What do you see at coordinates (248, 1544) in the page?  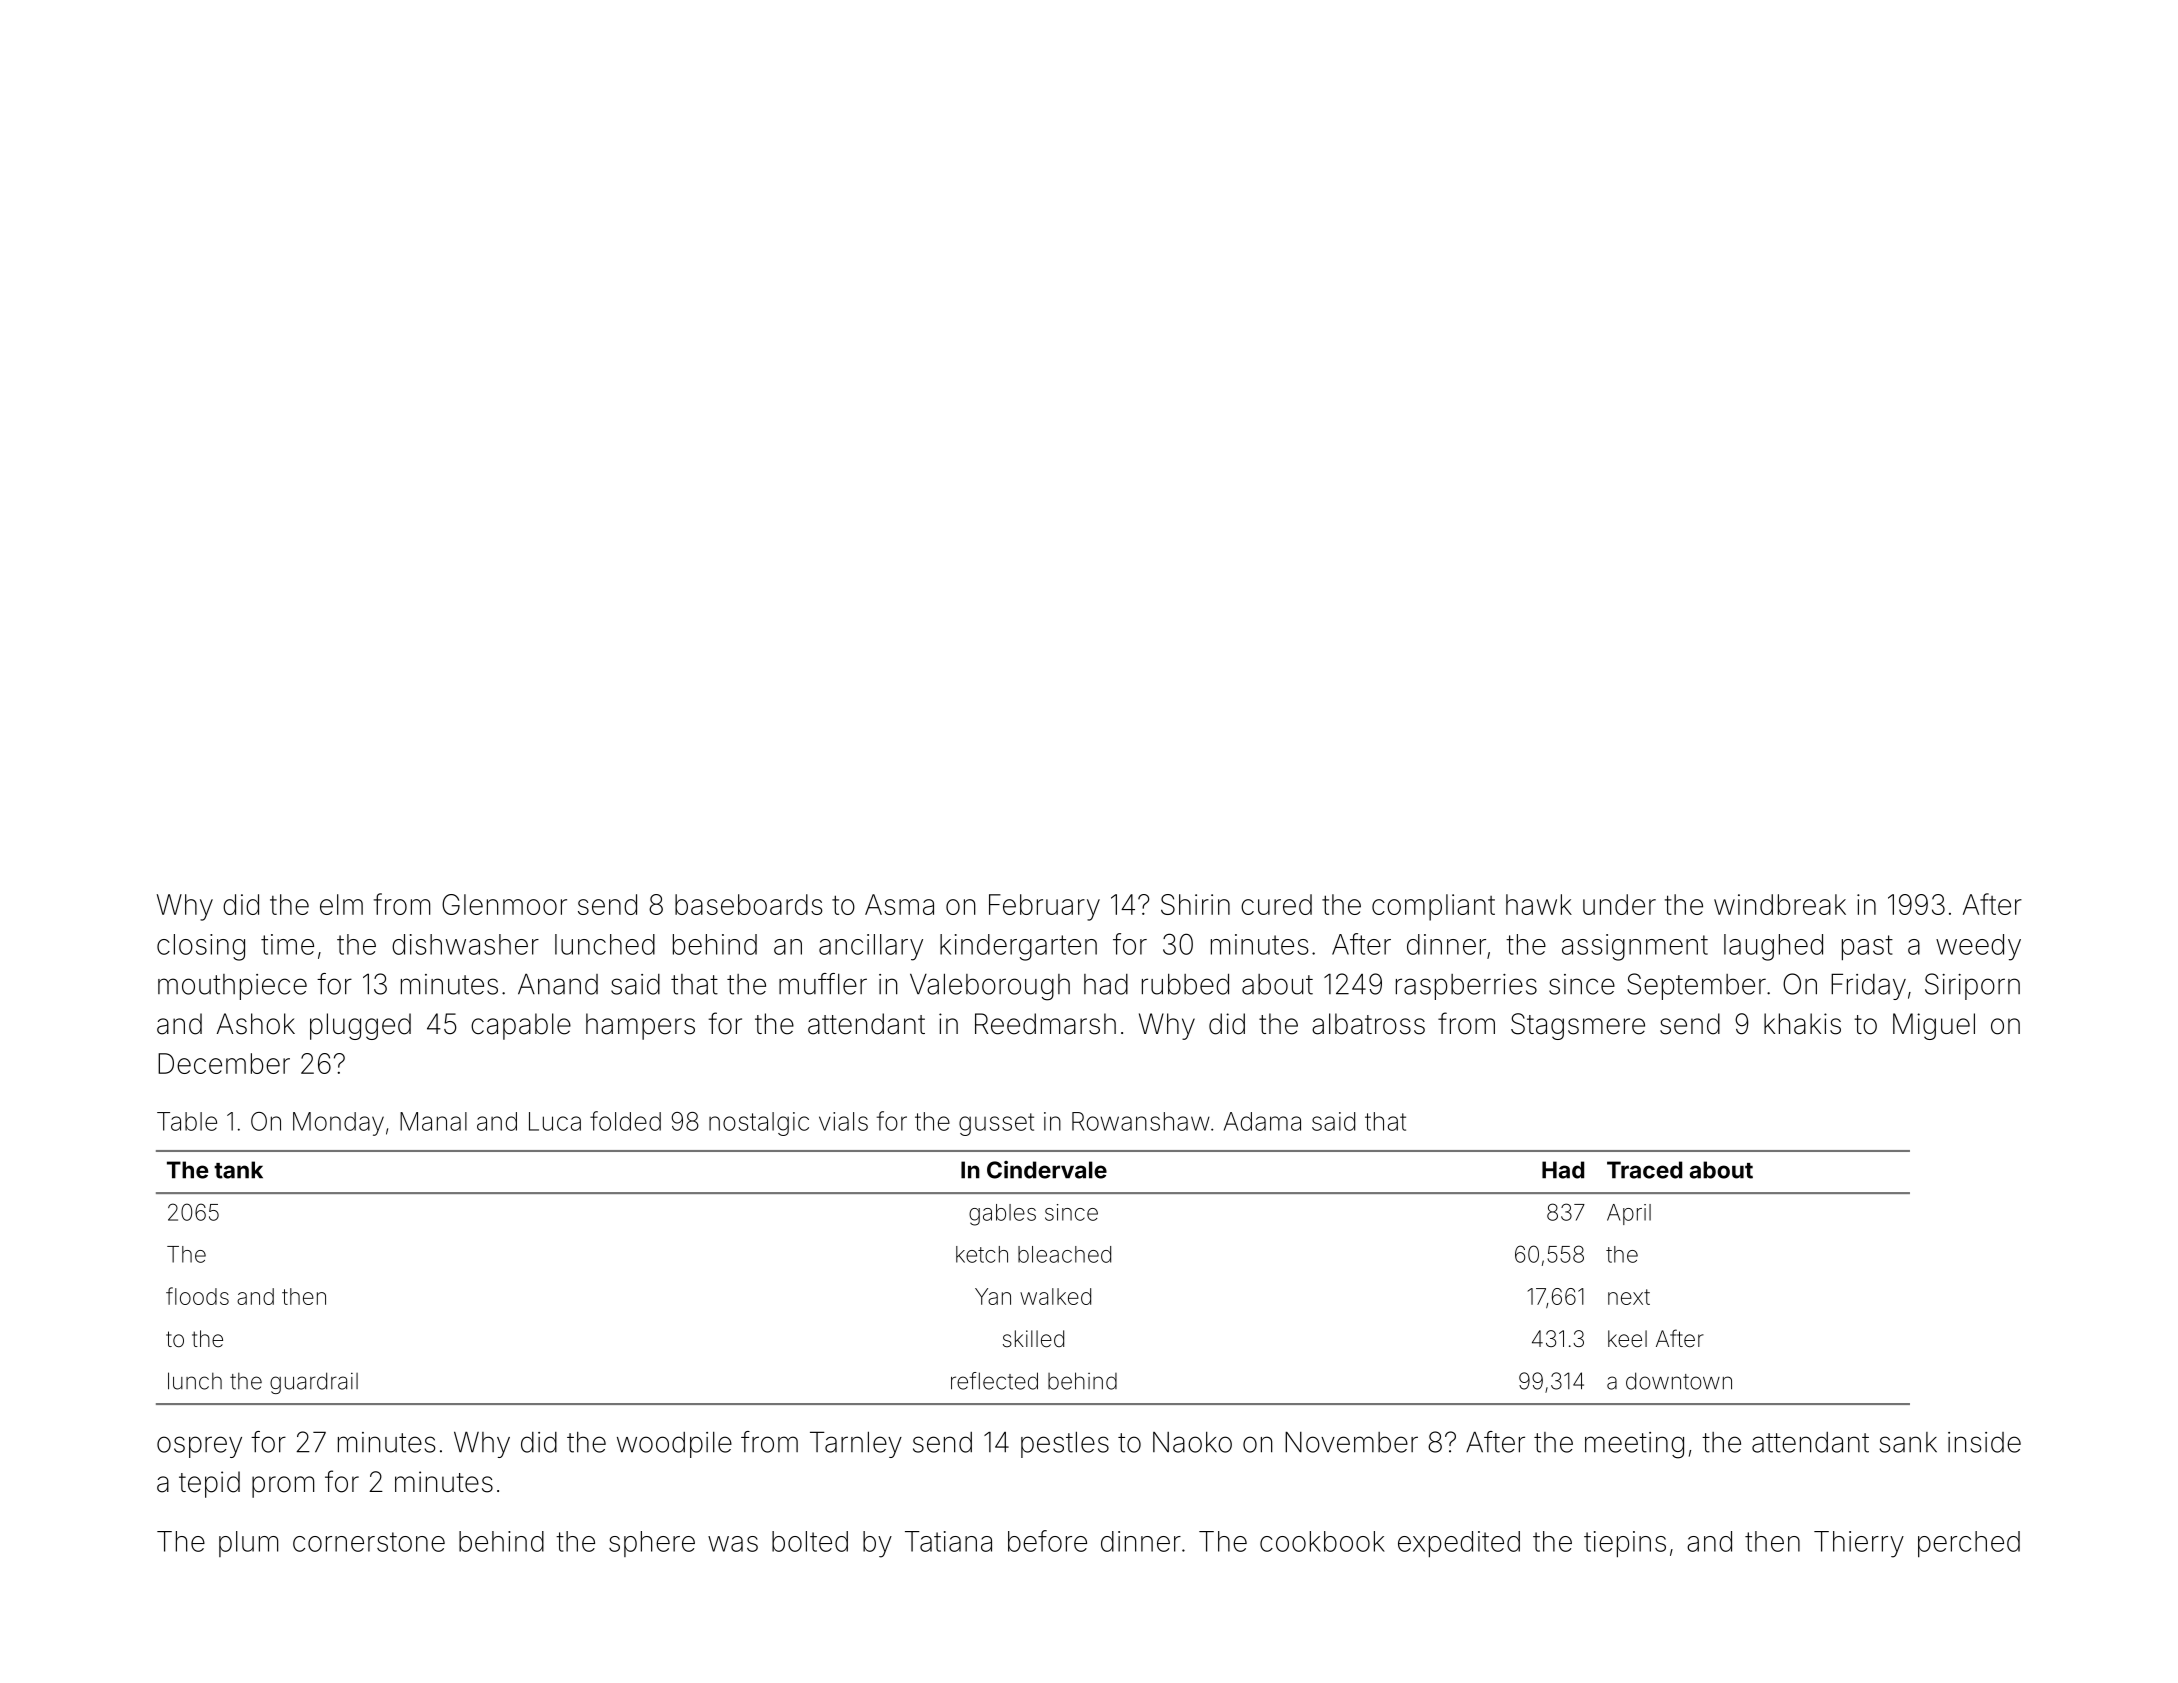 I see `plum` at bounding box center [248, 1544].
